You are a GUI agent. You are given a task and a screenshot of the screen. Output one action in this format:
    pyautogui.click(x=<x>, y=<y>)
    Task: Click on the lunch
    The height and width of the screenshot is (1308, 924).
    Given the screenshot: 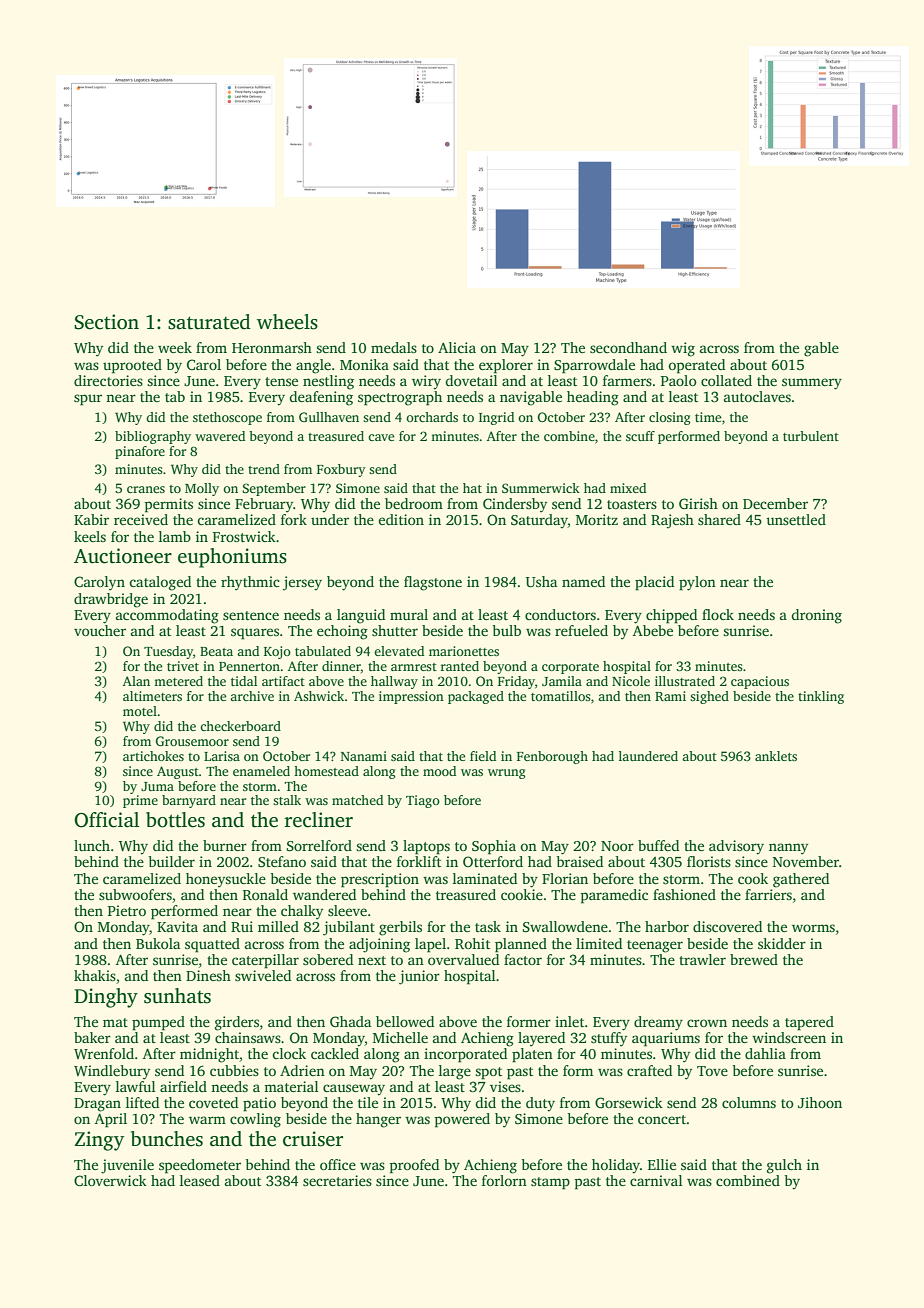 What is the action you would take?
    pyautogui.click(x=92, y=845)
